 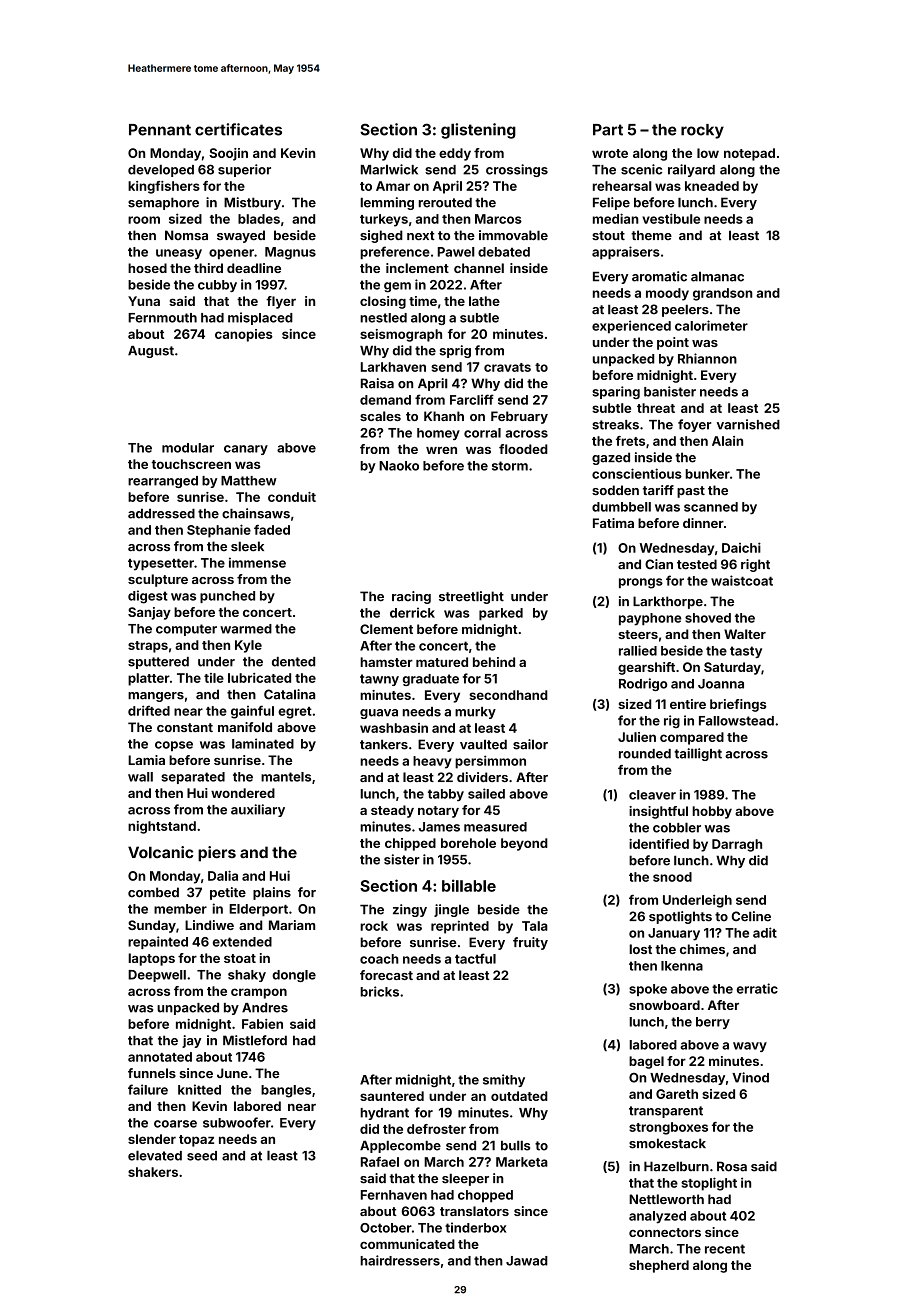 I want to click on scales, so click(x=380, y=416).
